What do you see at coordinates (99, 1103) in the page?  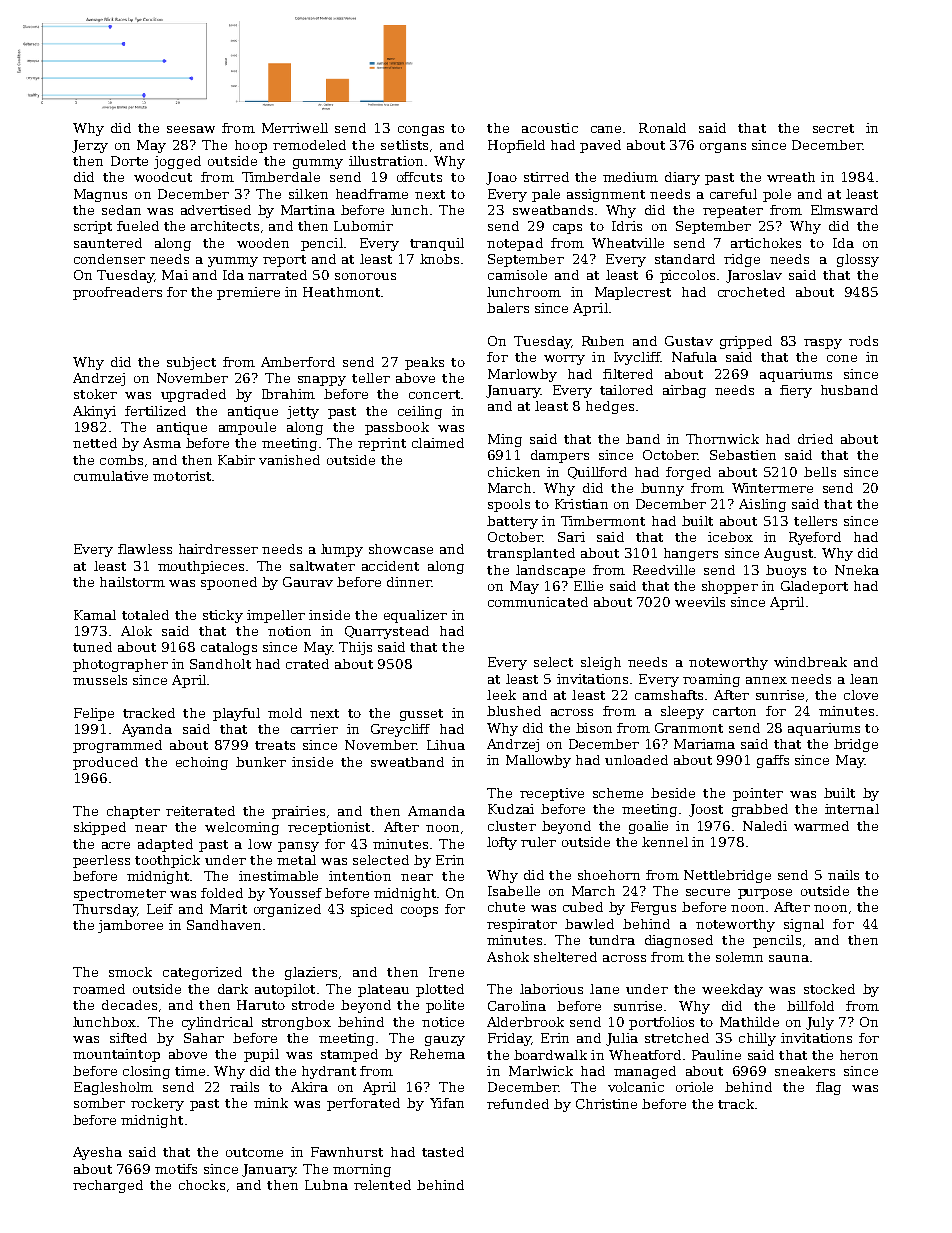 I see `somber` at bounding box center [99, 1103].
